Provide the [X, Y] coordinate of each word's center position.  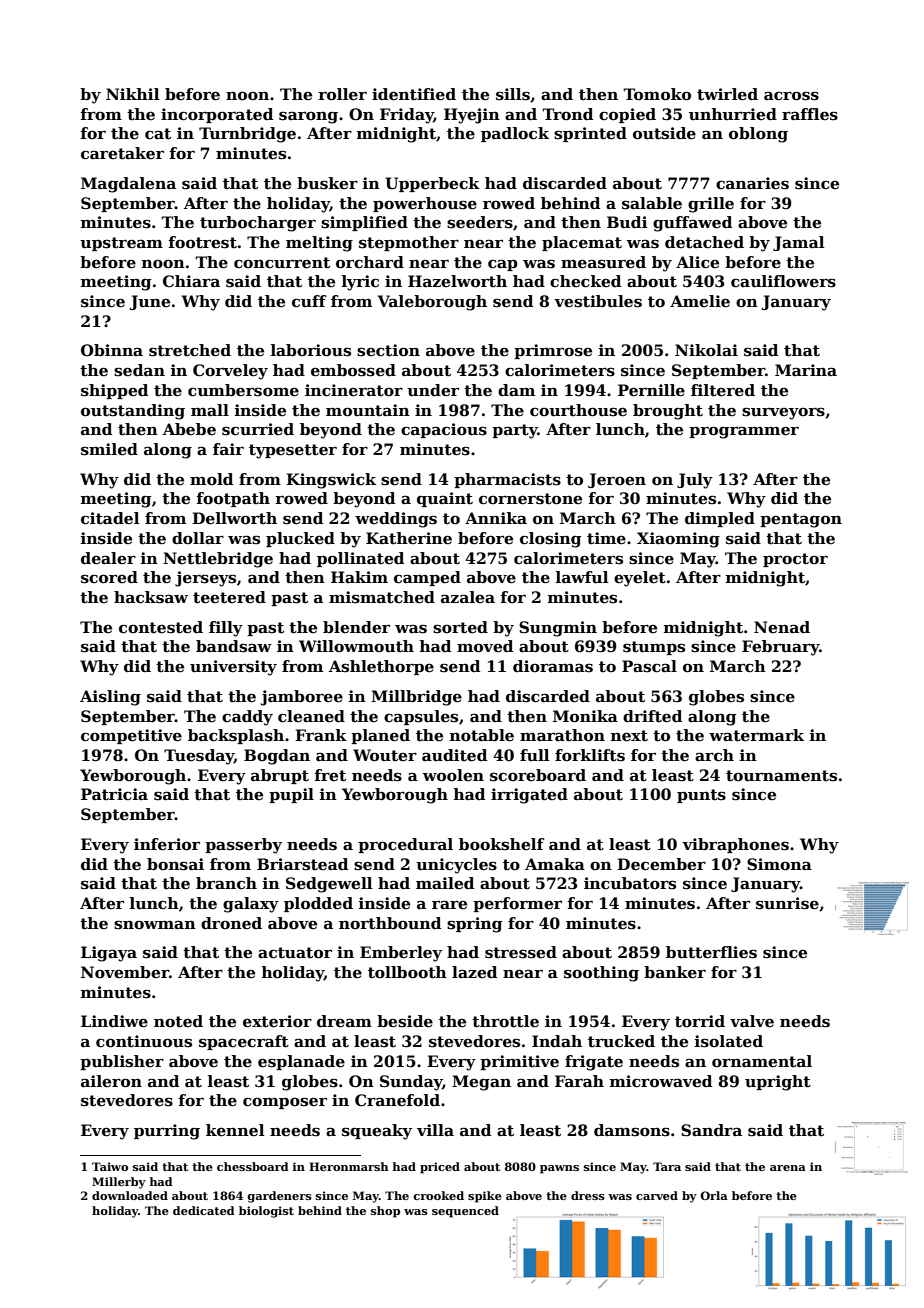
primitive [519, 1062]
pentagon [801, 520]
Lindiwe [114, 1021]
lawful [582, 577]
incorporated [217, 115]
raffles [810, 114]
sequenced [465, 1212]
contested [161, 627]
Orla [714, 1195]
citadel [110, 518]
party [515, 431]
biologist [266, 1212]
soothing [601, 974]
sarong [308, 118]
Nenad [782, 627]
